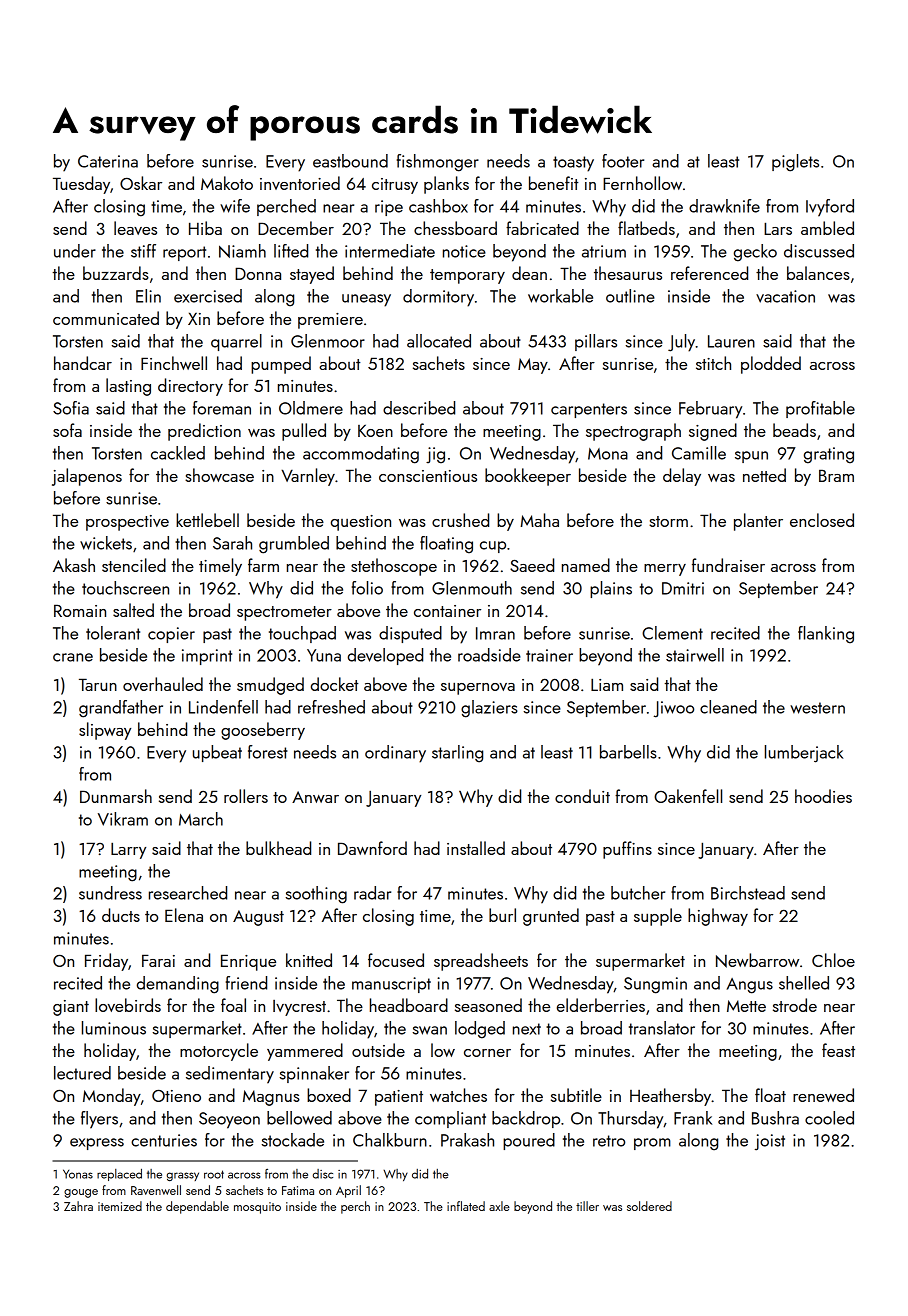  I want to click on fundraiser, so click(728, 565).
